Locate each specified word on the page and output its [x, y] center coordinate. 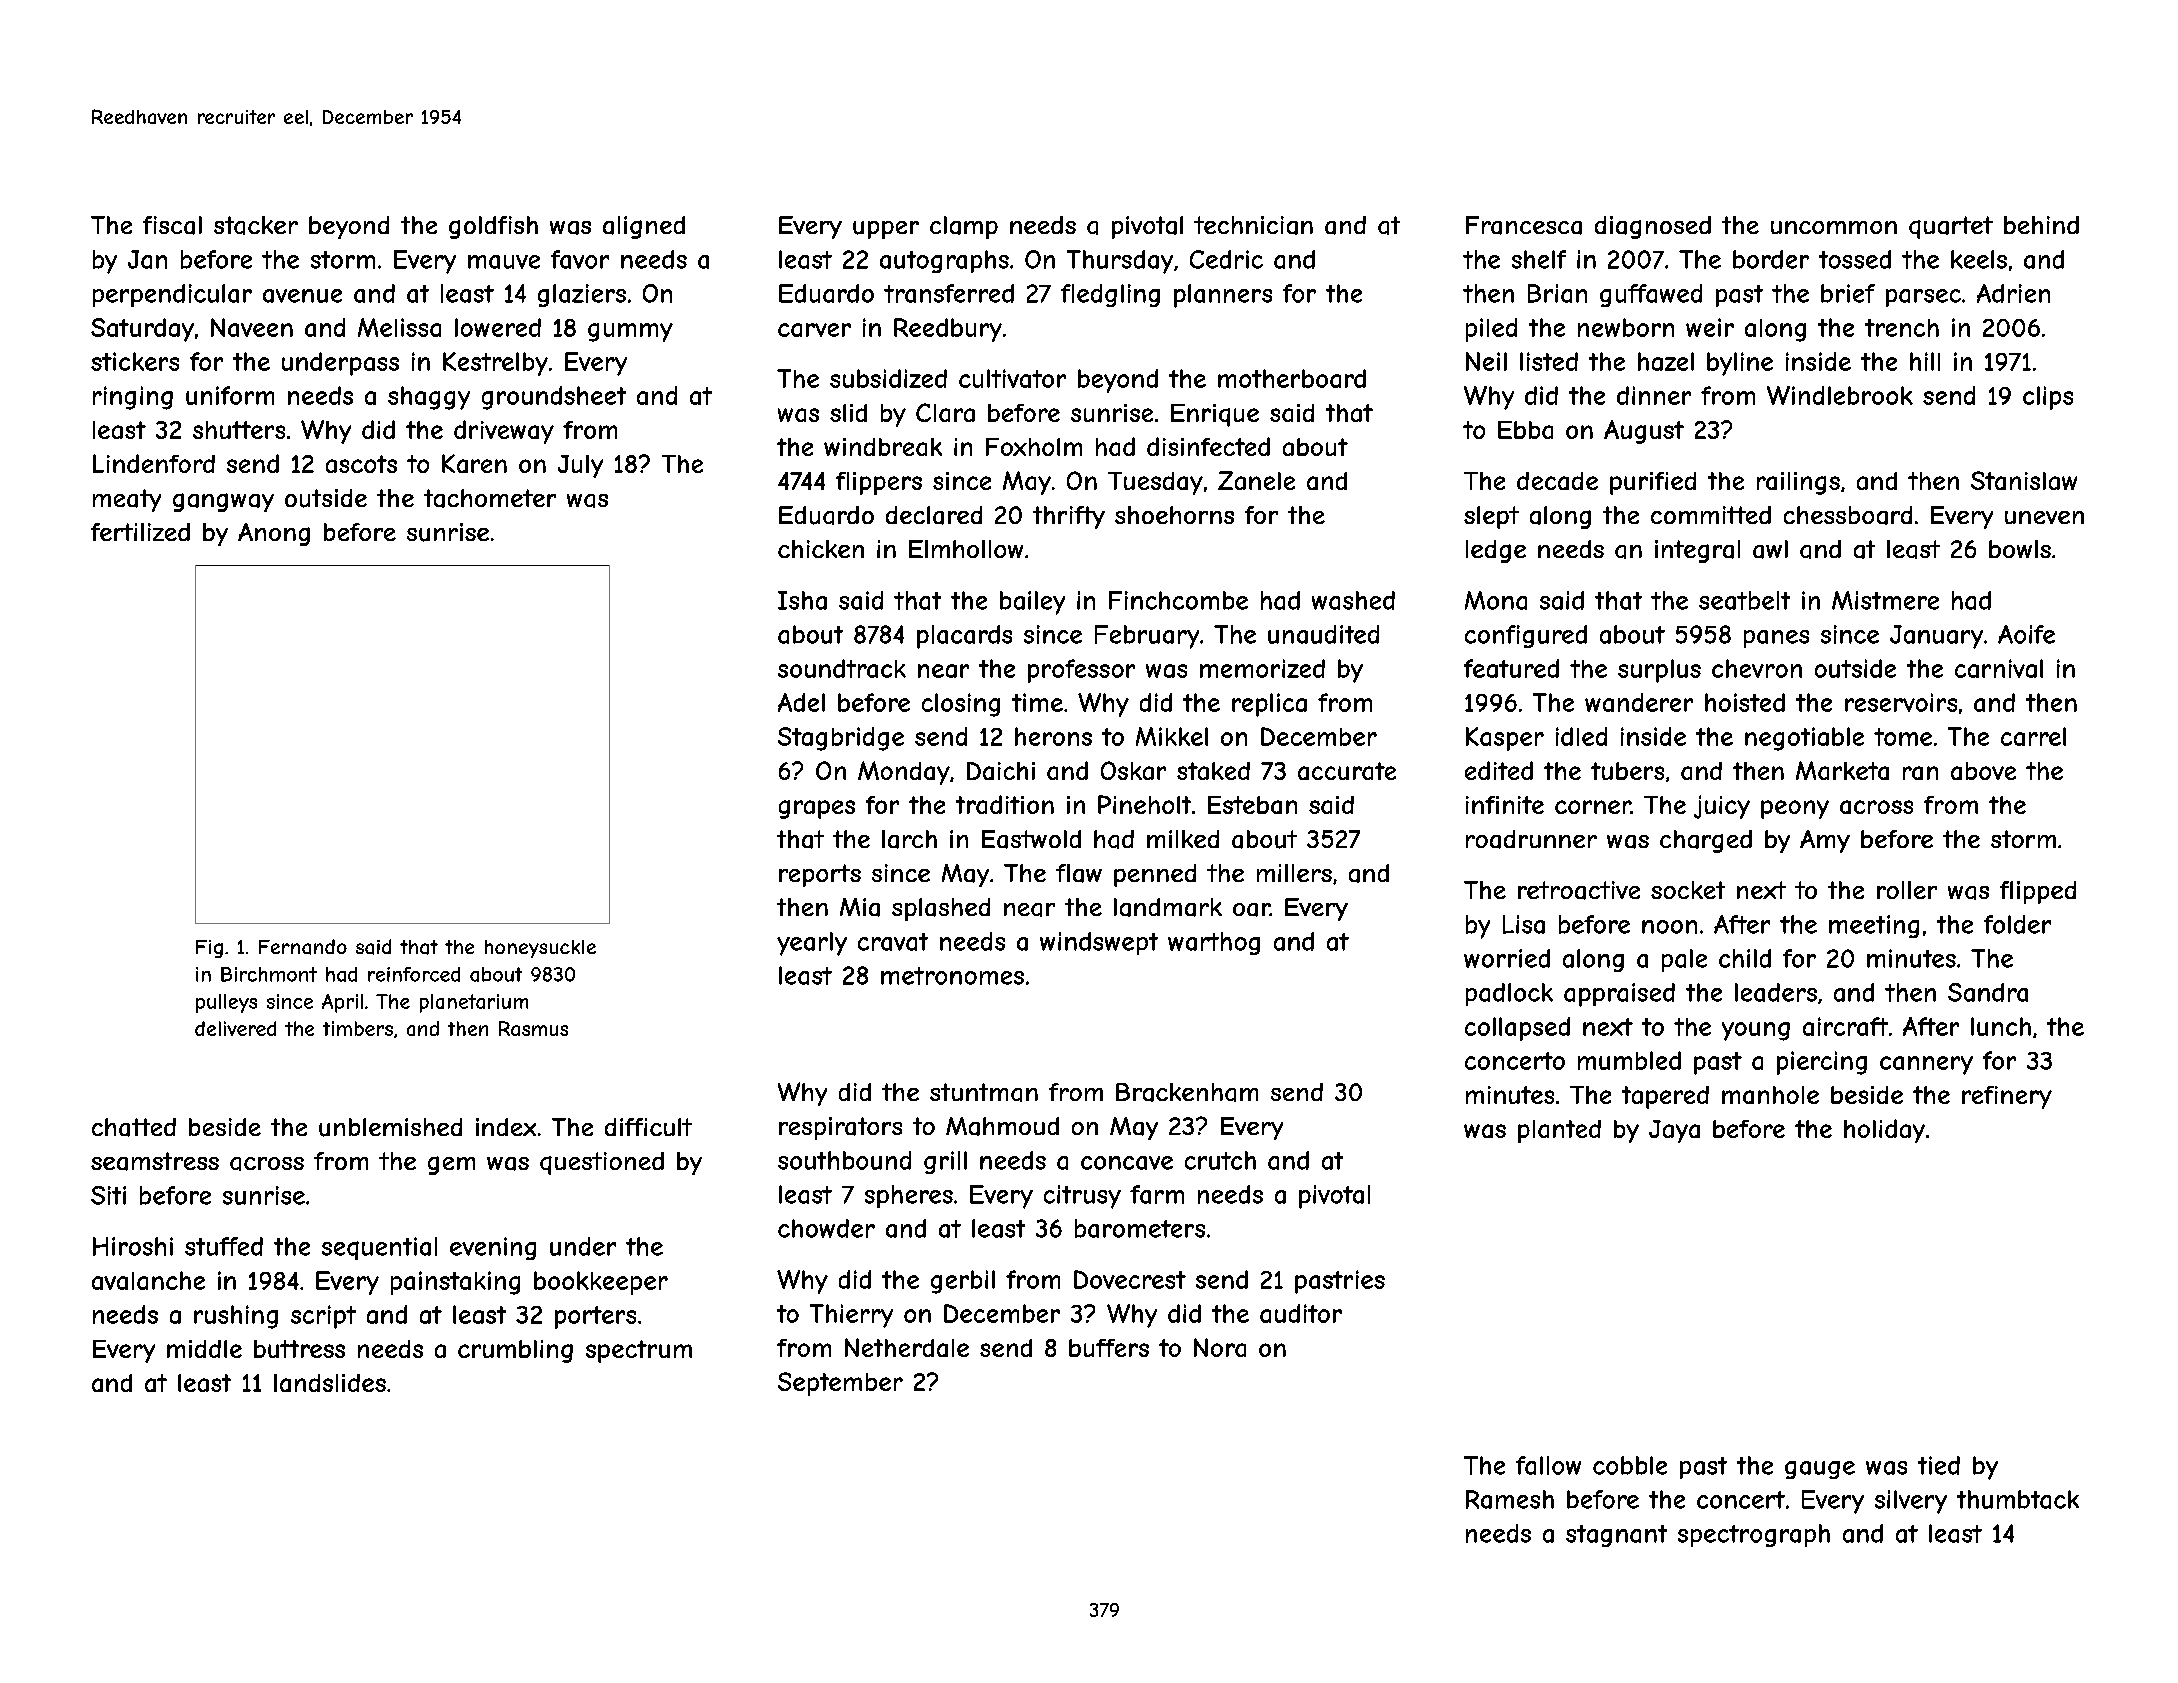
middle [204, 1349]
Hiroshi [133, 1246]
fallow [1548, 1465]
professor [1081, 671]
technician [1253, 225]
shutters [239, 430]
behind [2041, 225]
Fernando [303, 947]
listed [1549, 361]
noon [1669, 927]
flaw [1079, 873]
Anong [274, 534]
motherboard [1292, 378]
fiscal [172, 225]
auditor [1301, 1313]
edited [1499, 770]
